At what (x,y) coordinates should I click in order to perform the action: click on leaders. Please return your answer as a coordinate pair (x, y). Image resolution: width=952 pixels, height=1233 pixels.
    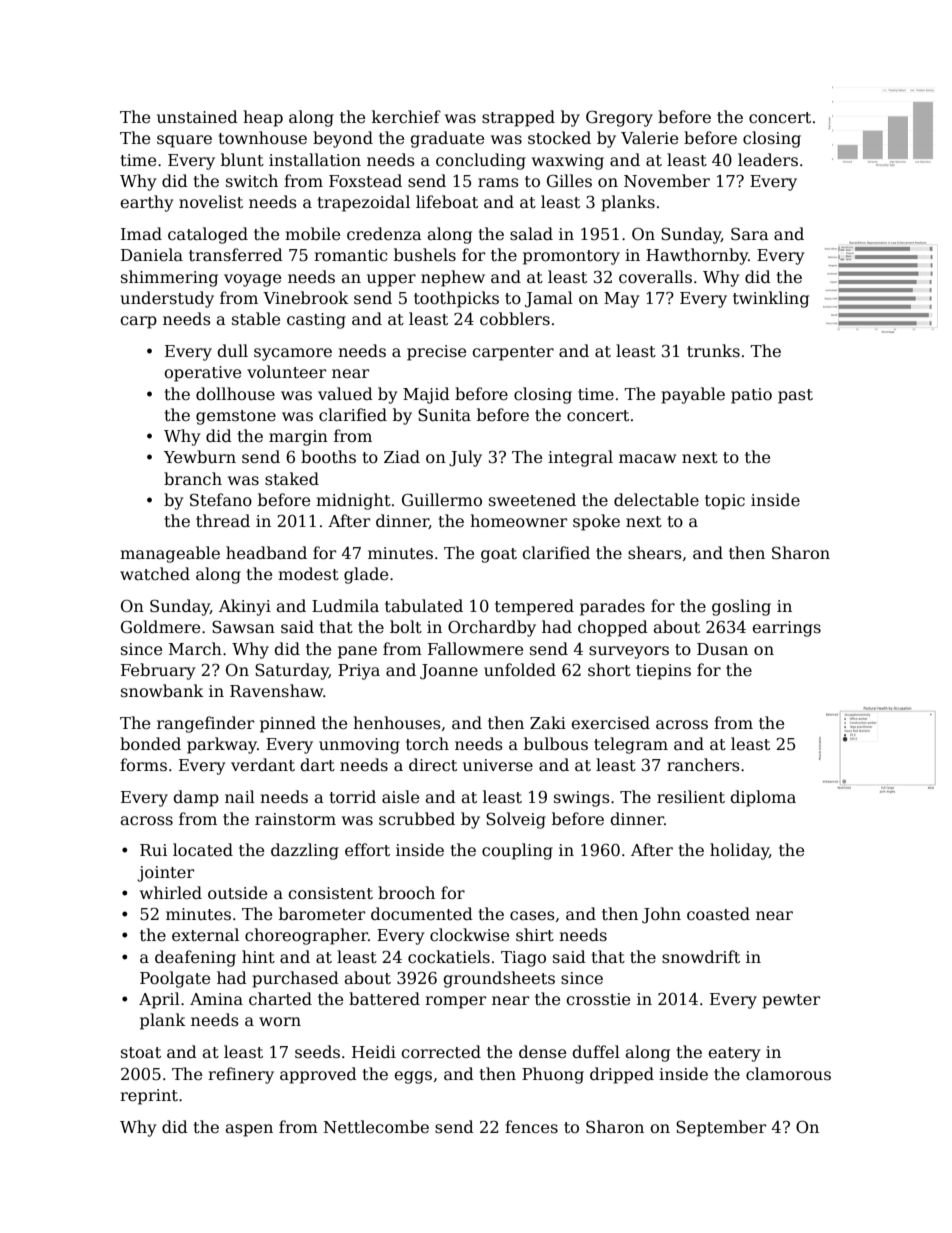
    Looking at the image, I should click on (768, 160).
